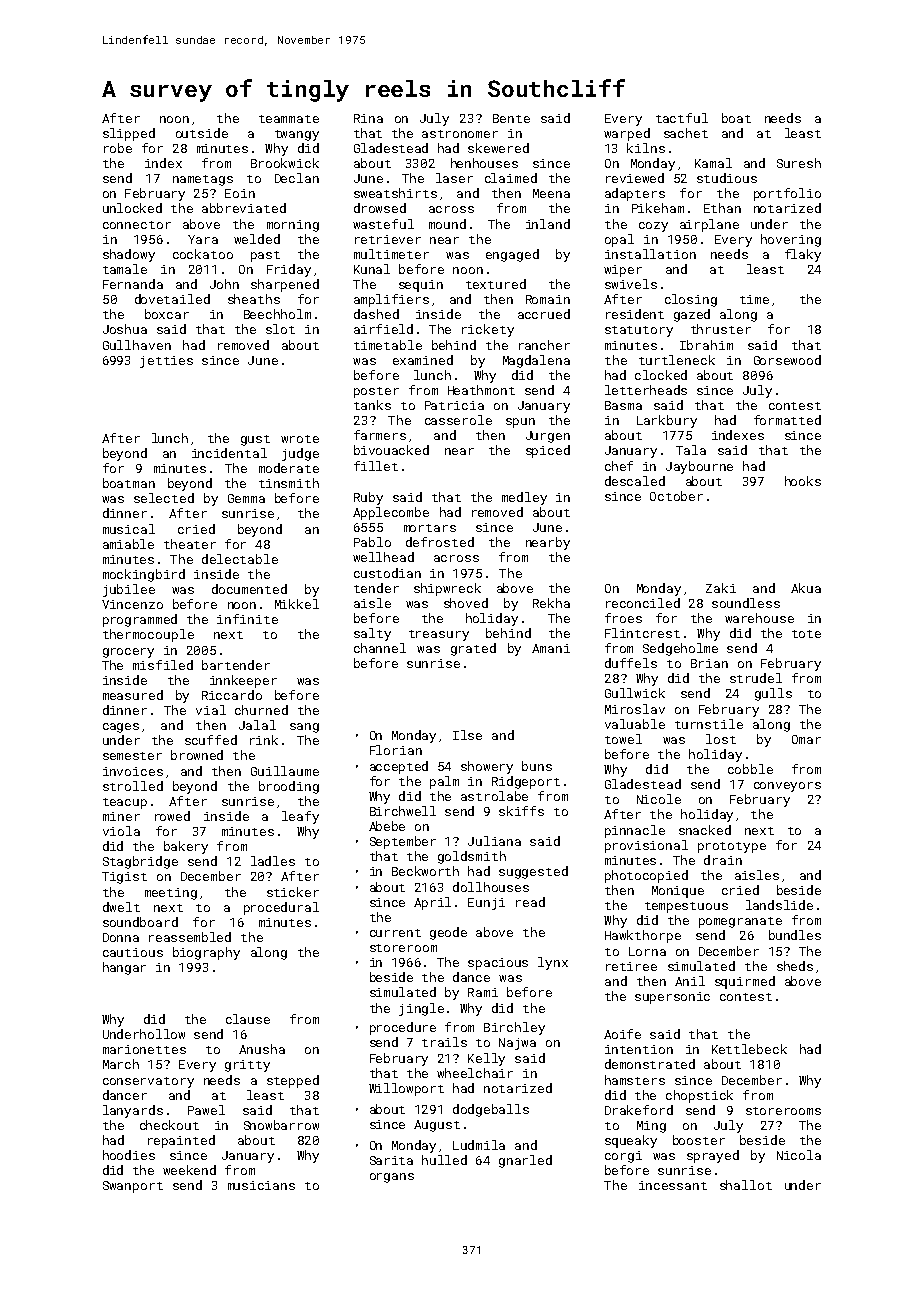  What do you see at coordinates (686, 133) in the document?
I see `sachet` at bounding box center [686, 133].
